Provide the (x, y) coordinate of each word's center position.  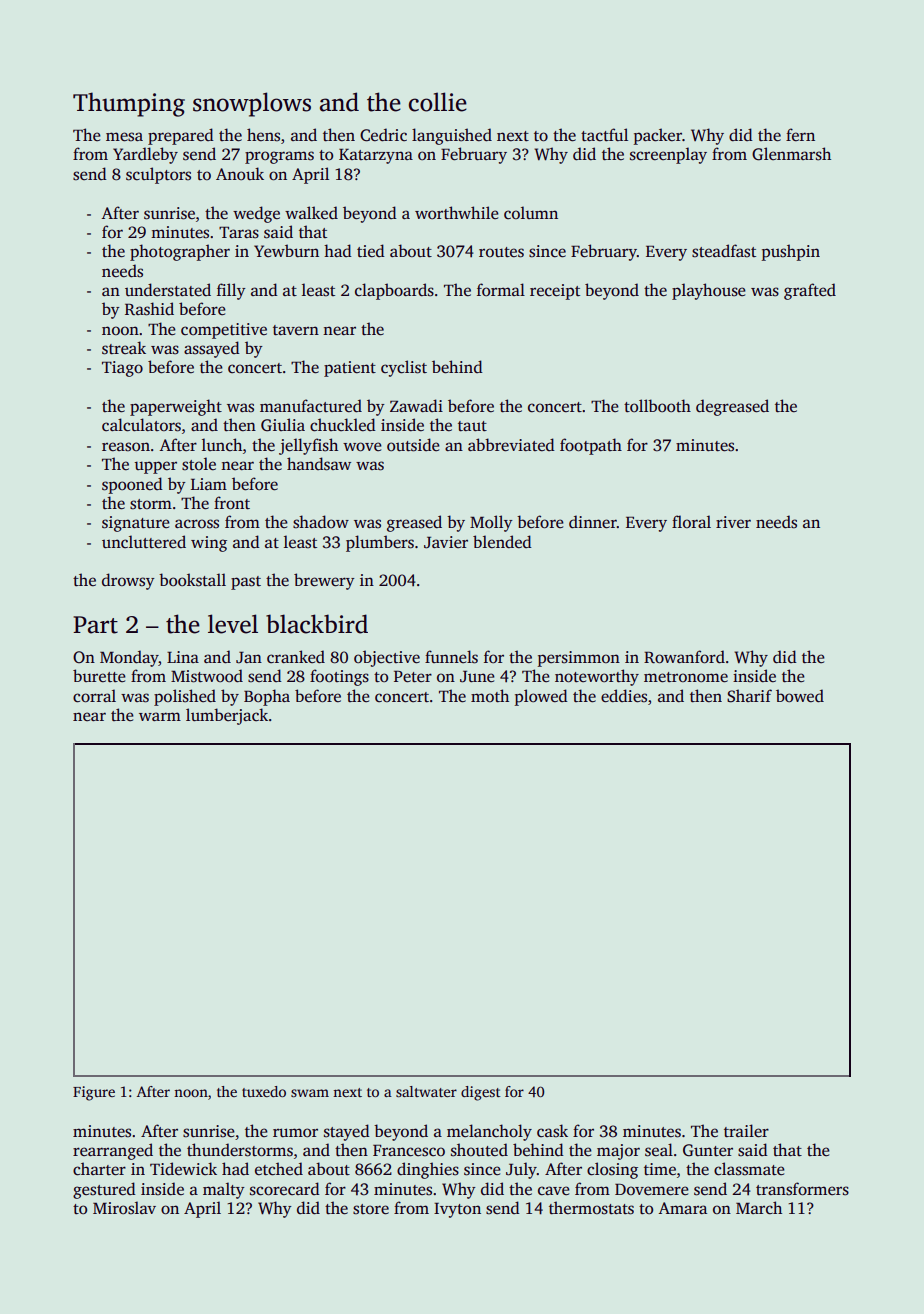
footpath (591, 446)
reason (126, 447)
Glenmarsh (791, 154)
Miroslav (124, 1208)
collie (438, 102)
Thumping (129, 104)
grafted (810, 291)
